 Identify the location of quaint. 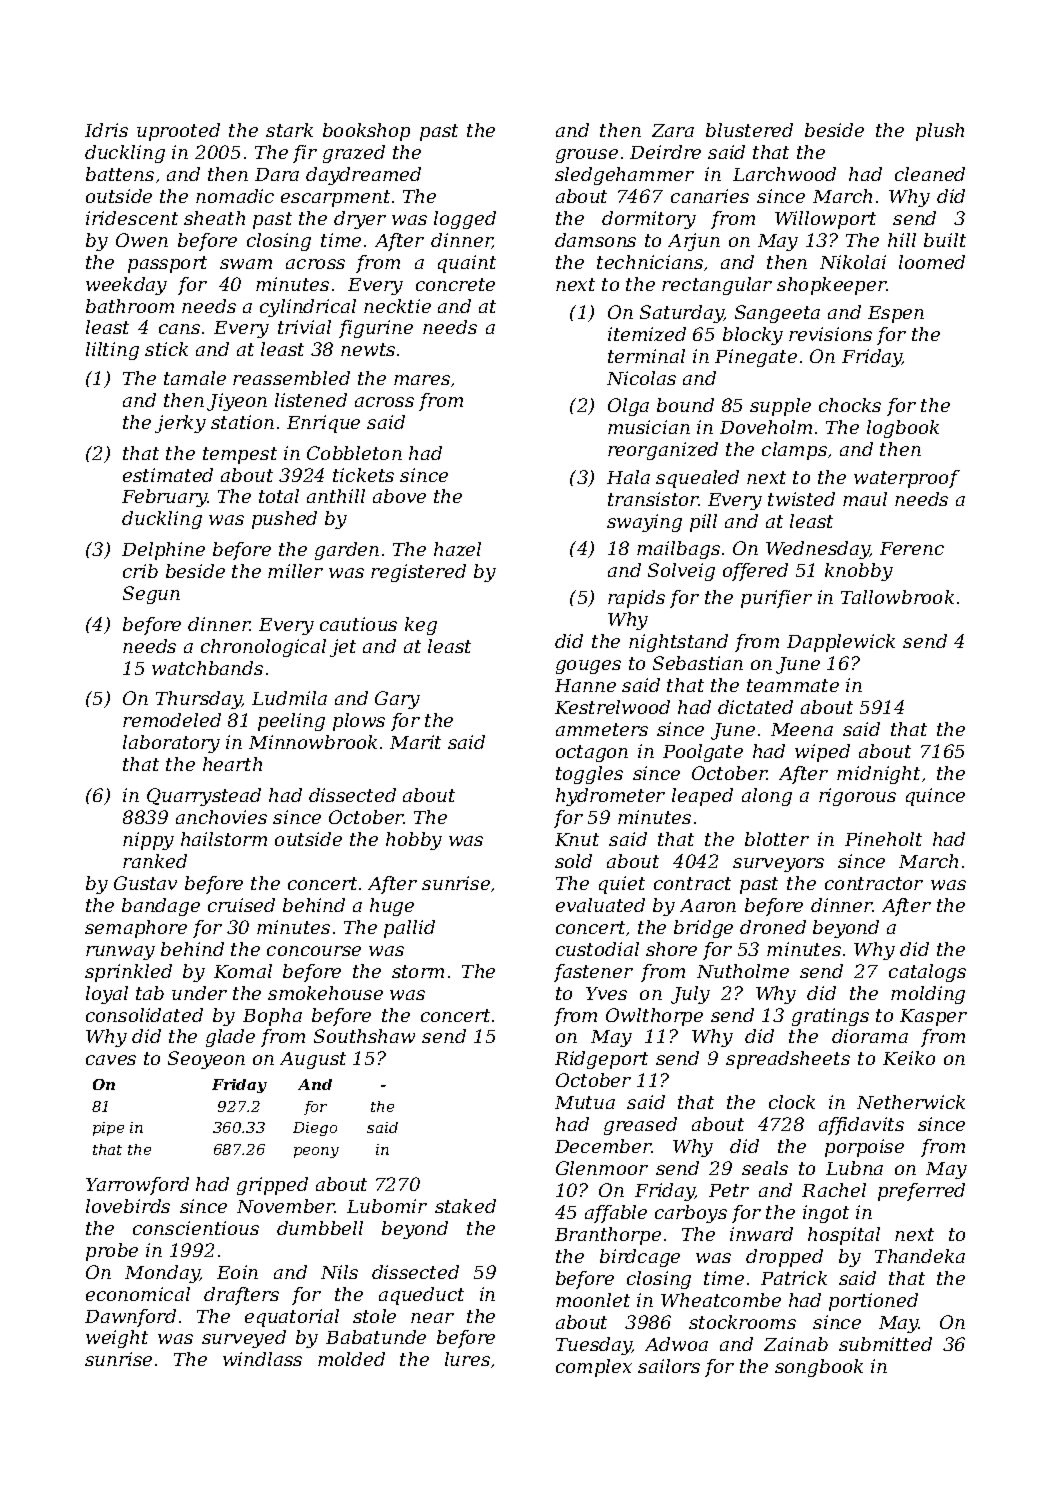
(467, 264).
